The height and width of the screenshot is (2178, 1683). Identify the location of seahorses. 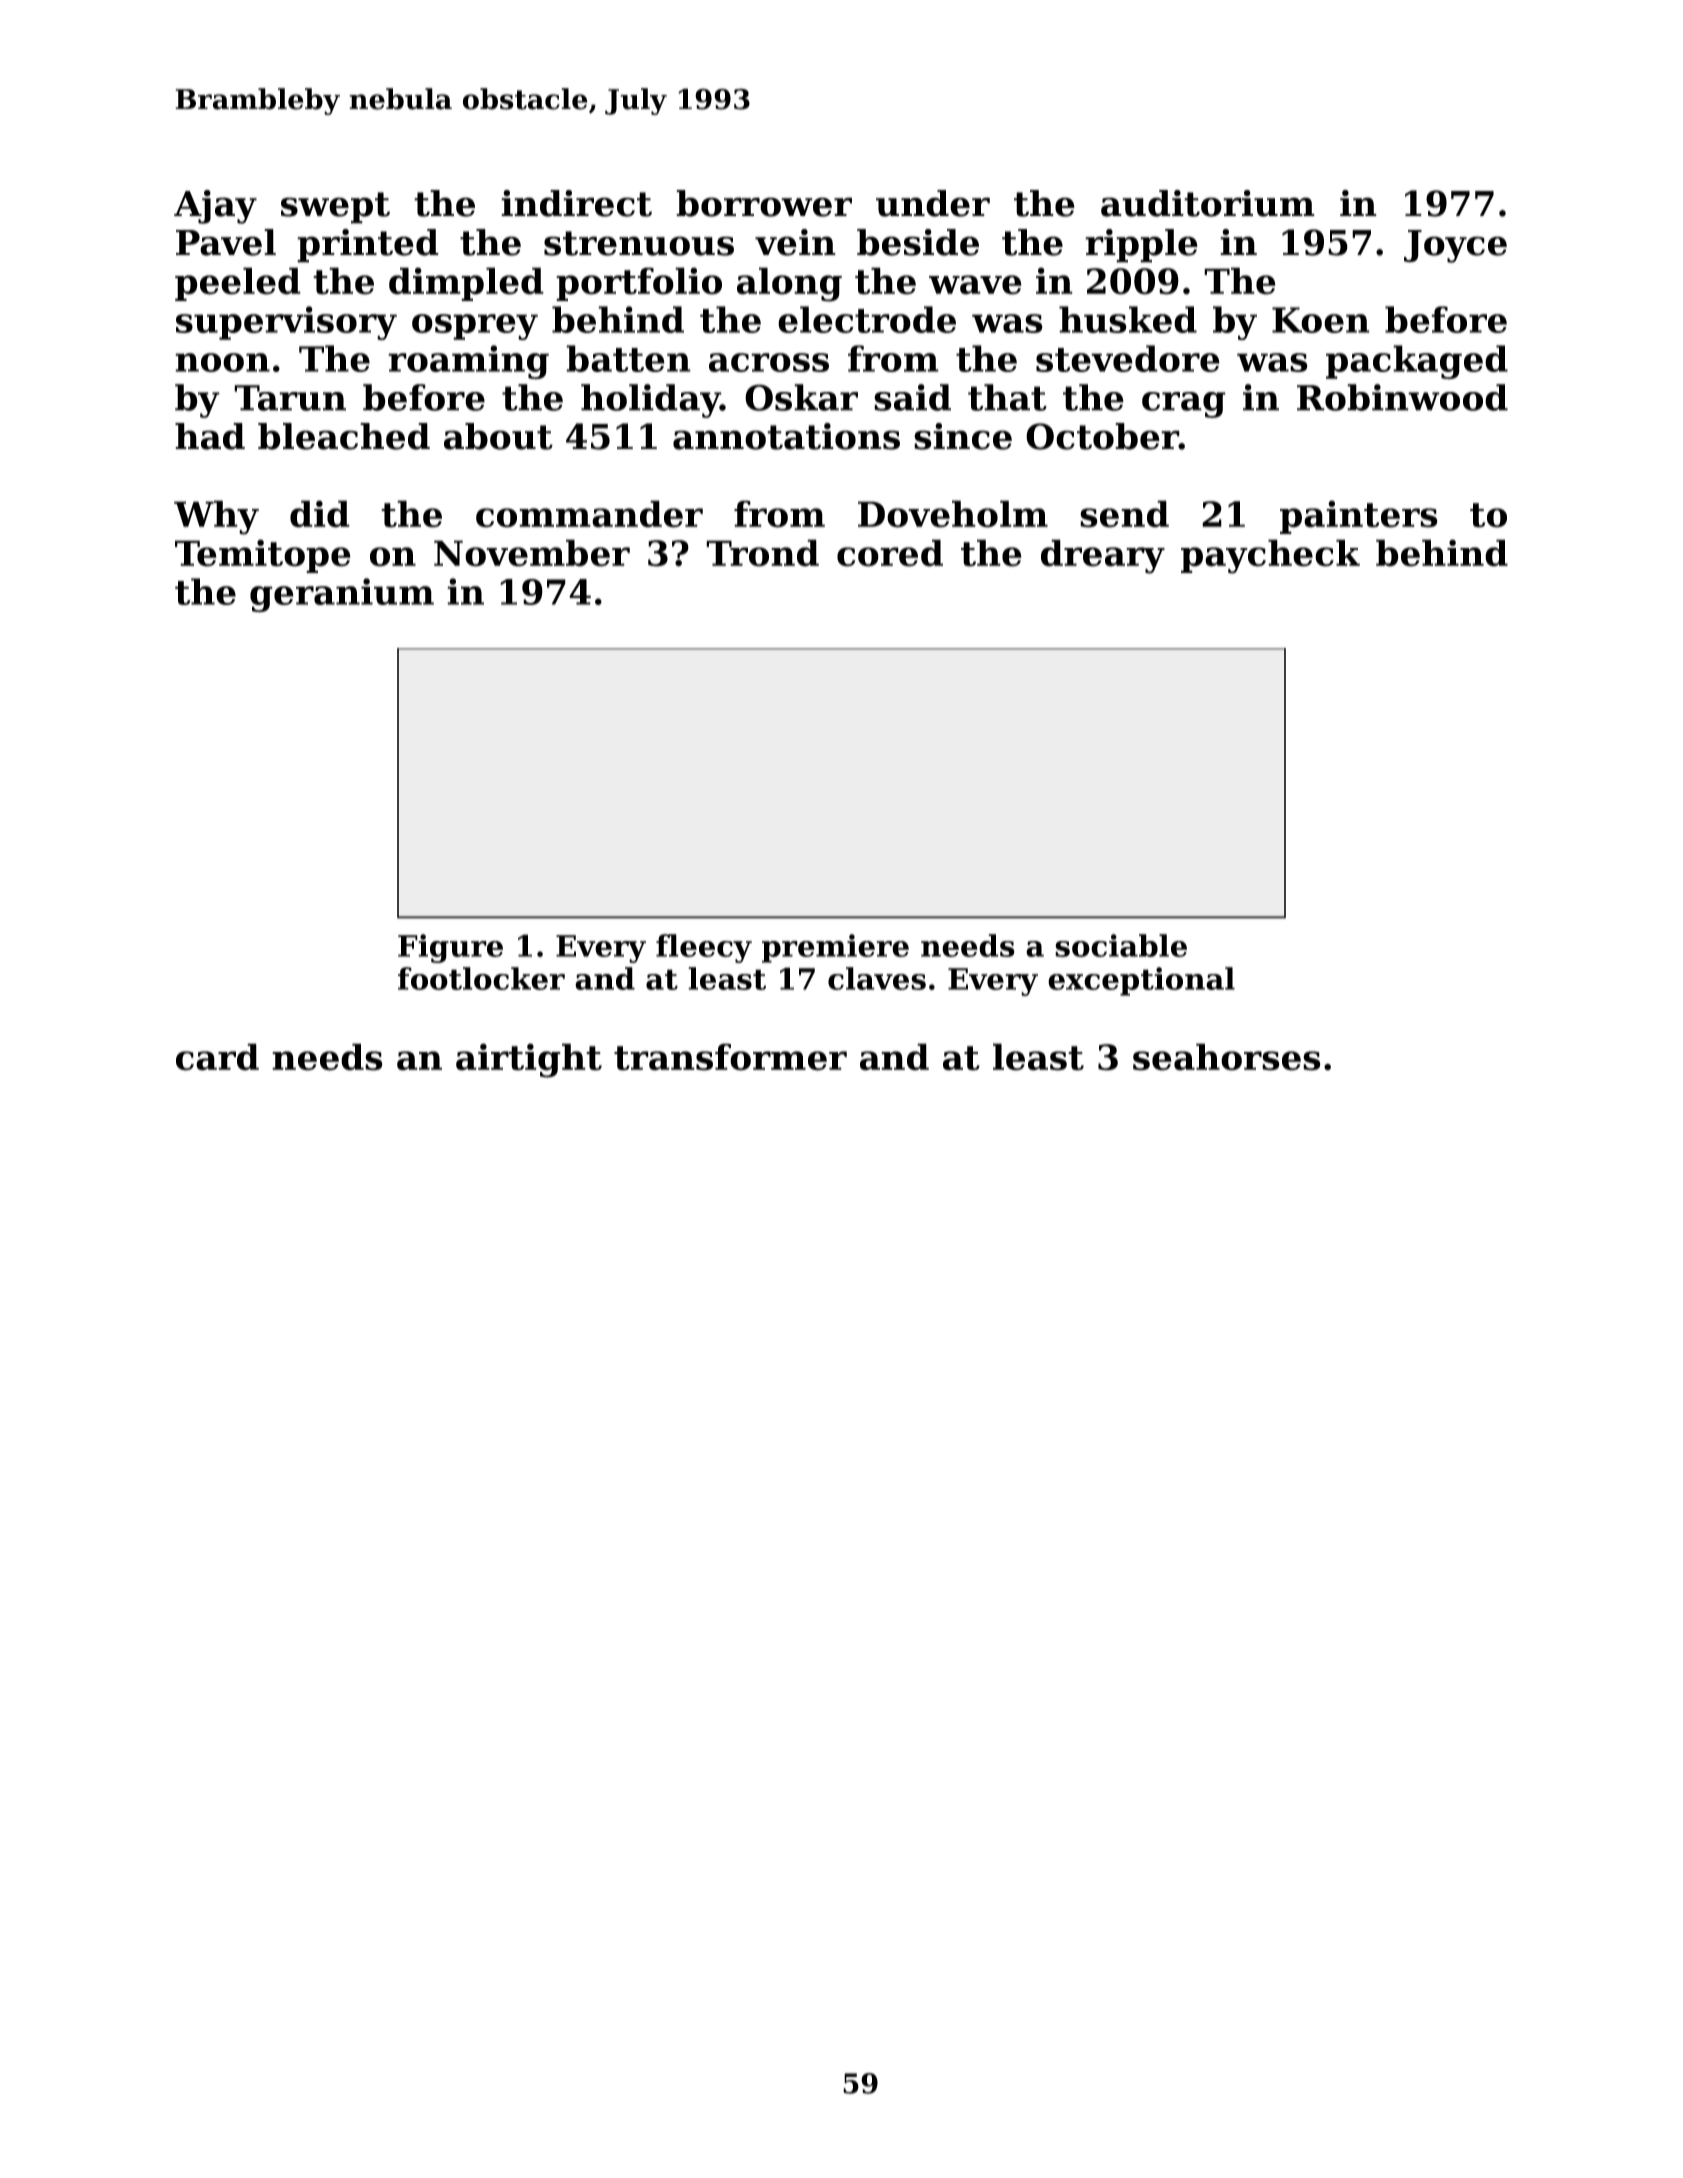
(1227, 1057).
